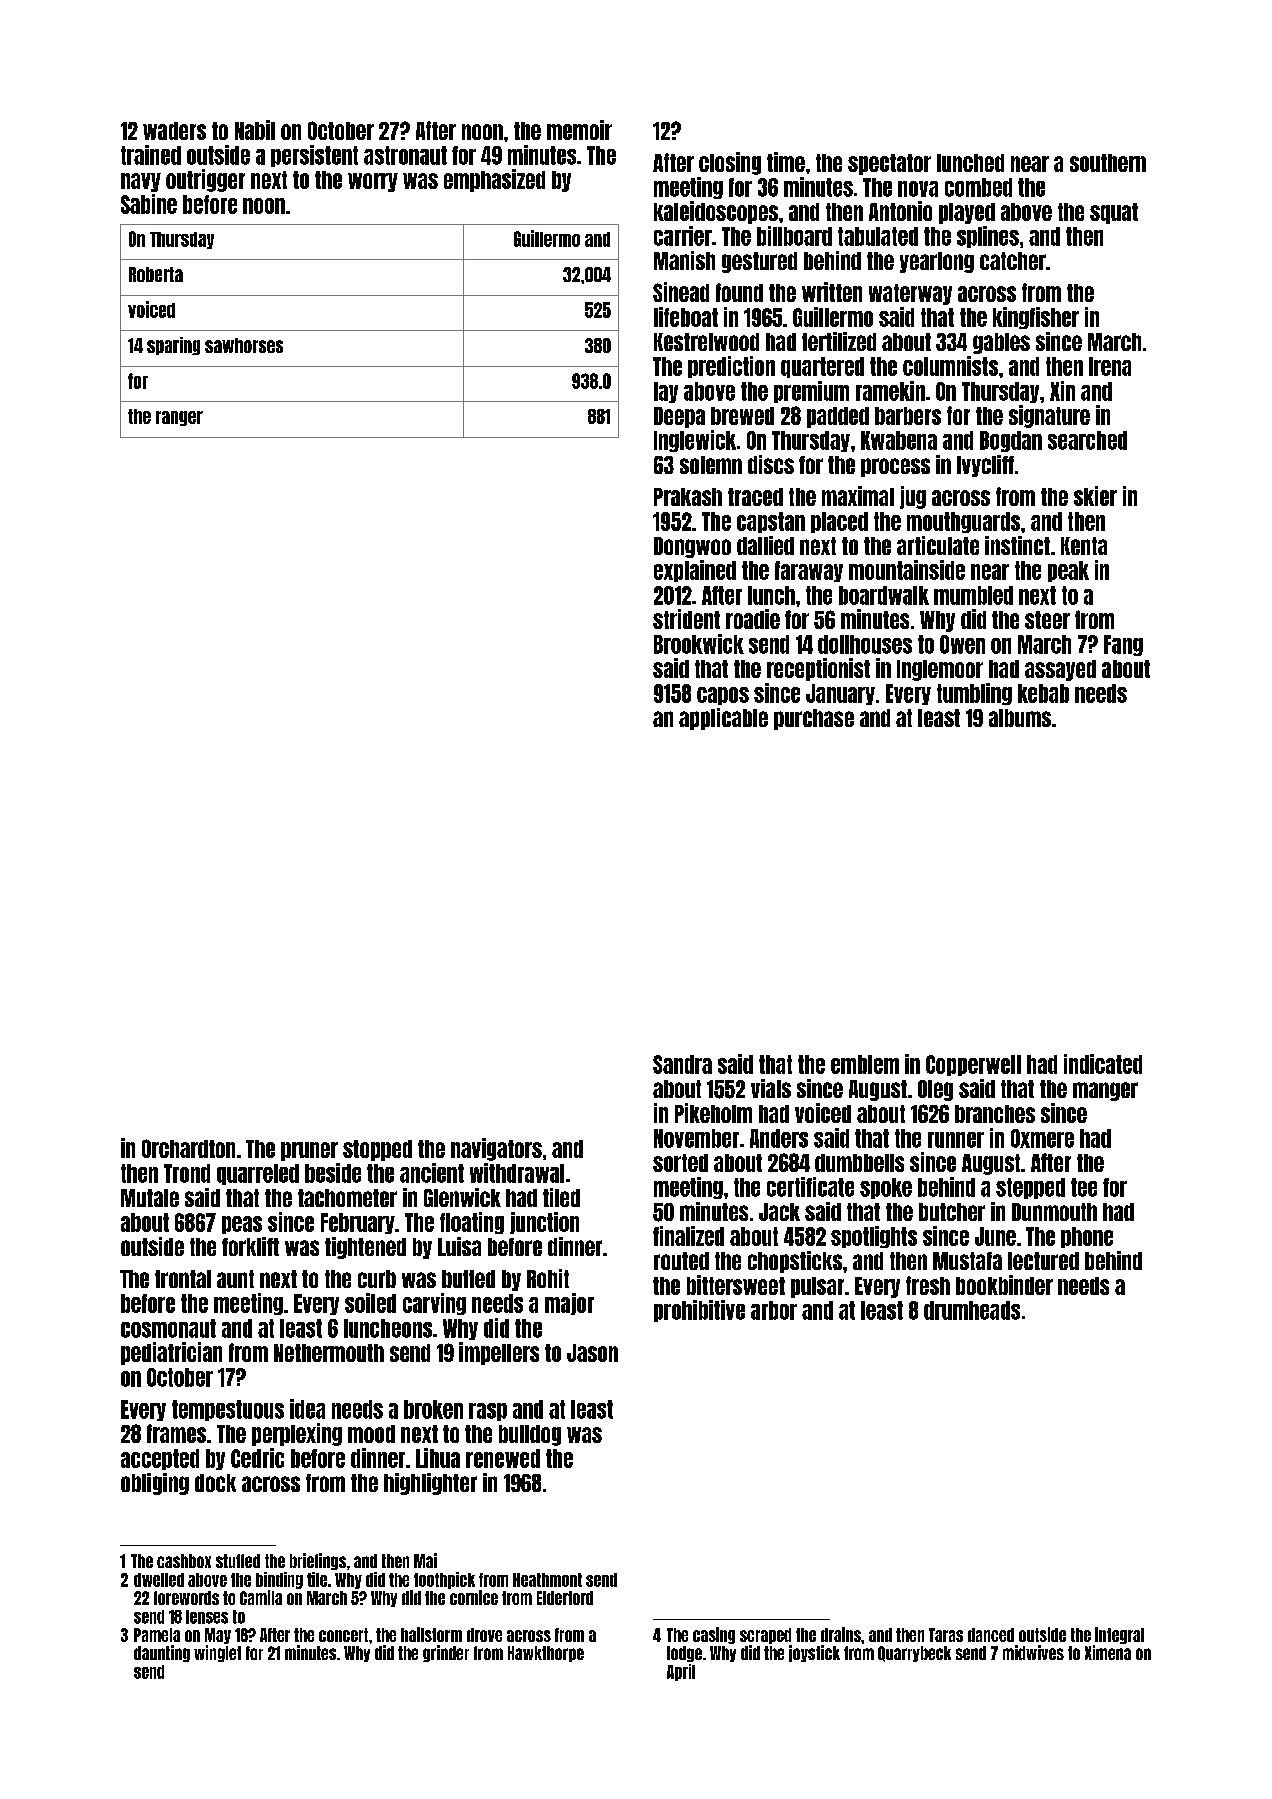  Describe the element at coordinates (156, 274) in the page. I see `Roberta` at that location.
